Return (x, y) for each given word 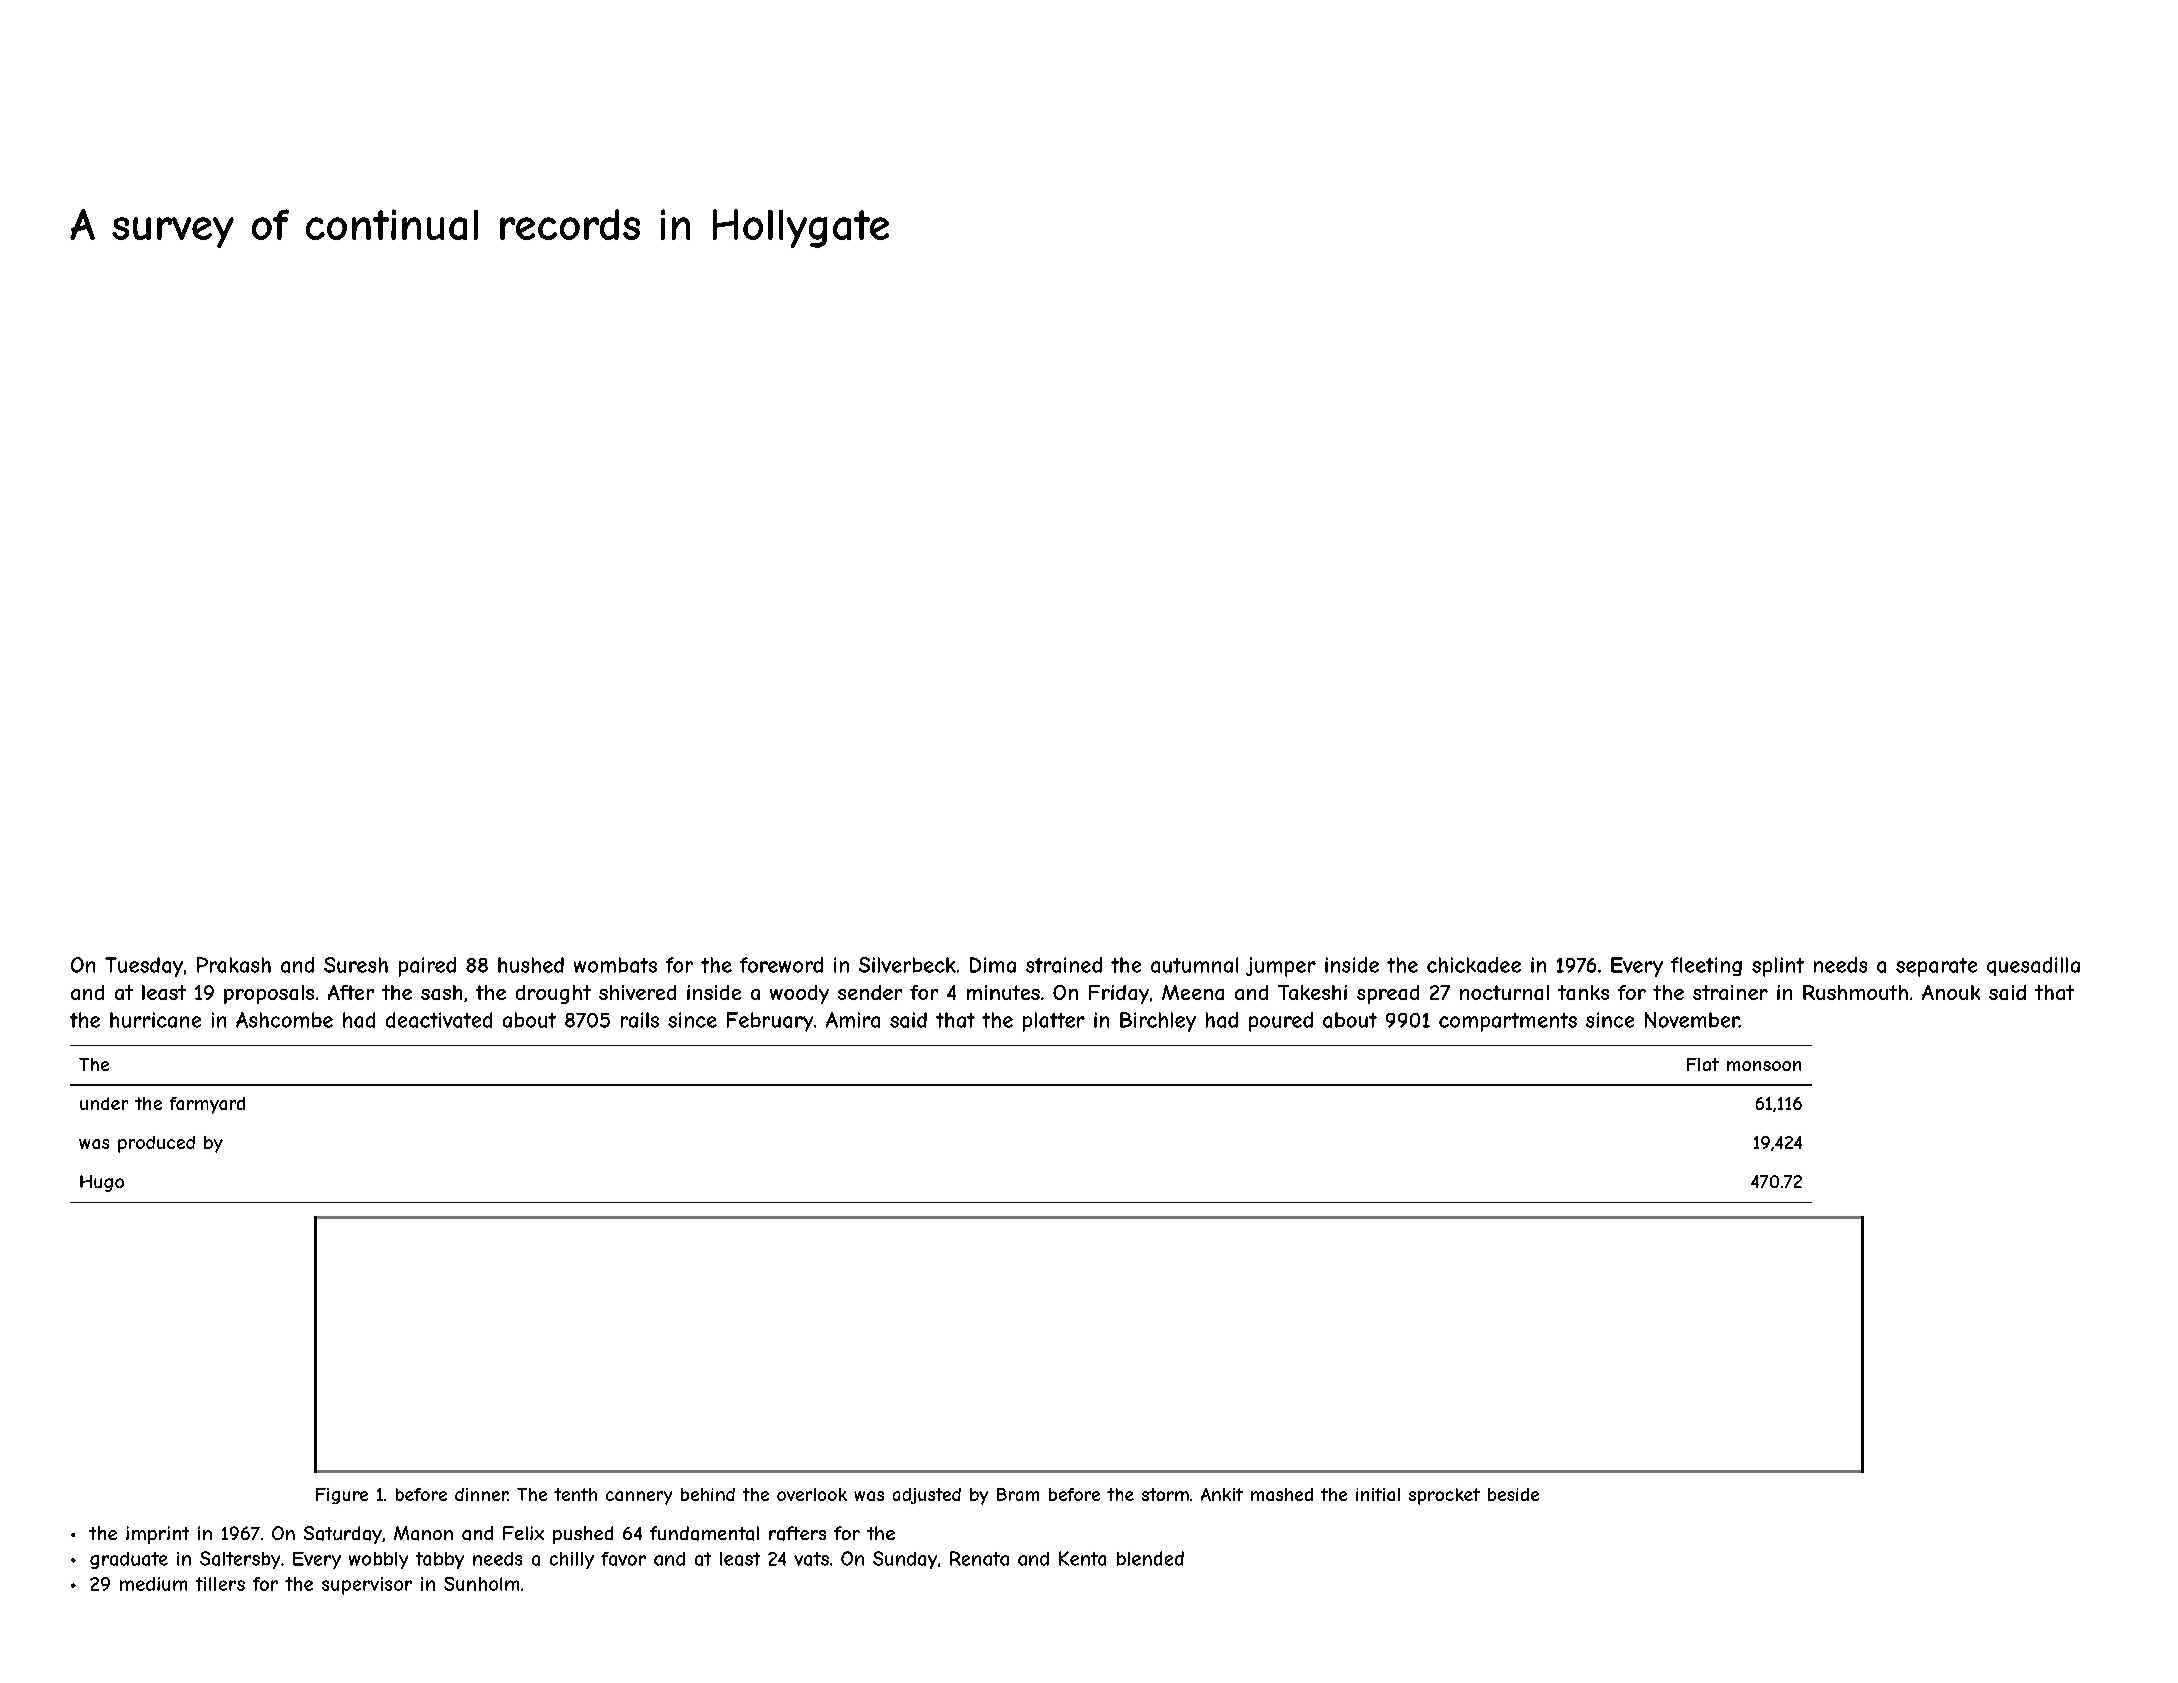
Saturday (343, 1535)
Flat (1703, 1064)
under (104, 1103)
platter (1054, 1022)
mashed (1282, 1494)
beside (1513, 1494)
